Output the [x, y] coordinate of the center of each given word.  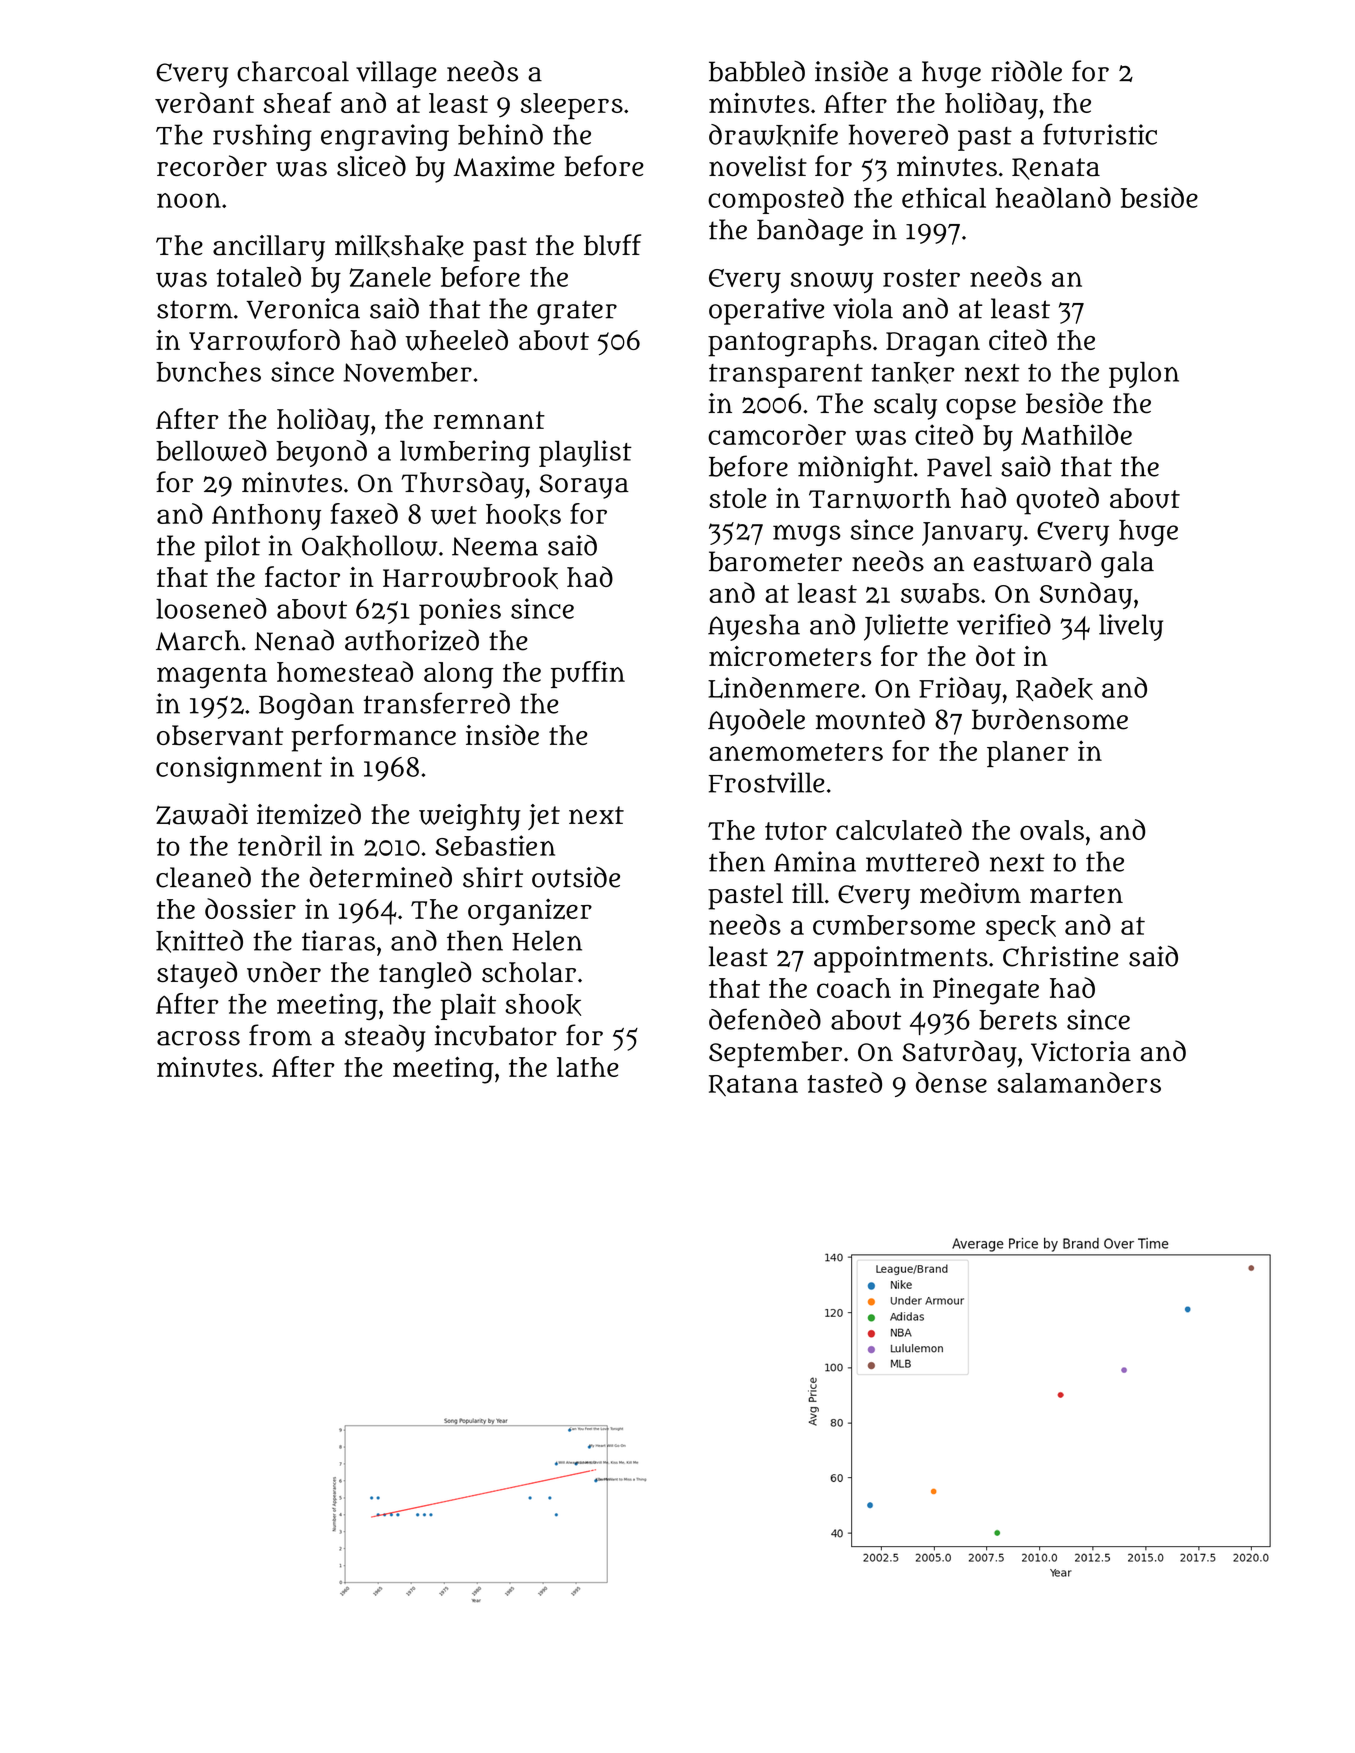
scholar [529, 972]
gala [1127, 564]
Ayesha [754, 627]
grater [577, 312]
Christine [1060, 956]
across [198, 1038]
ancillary [269, 248]
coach [854, 988]
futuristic [1100, 134]
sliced [371, 166]
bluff [612, 245]
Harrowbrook [470, 578]
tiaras [338, 940]
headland [1053, 197]
